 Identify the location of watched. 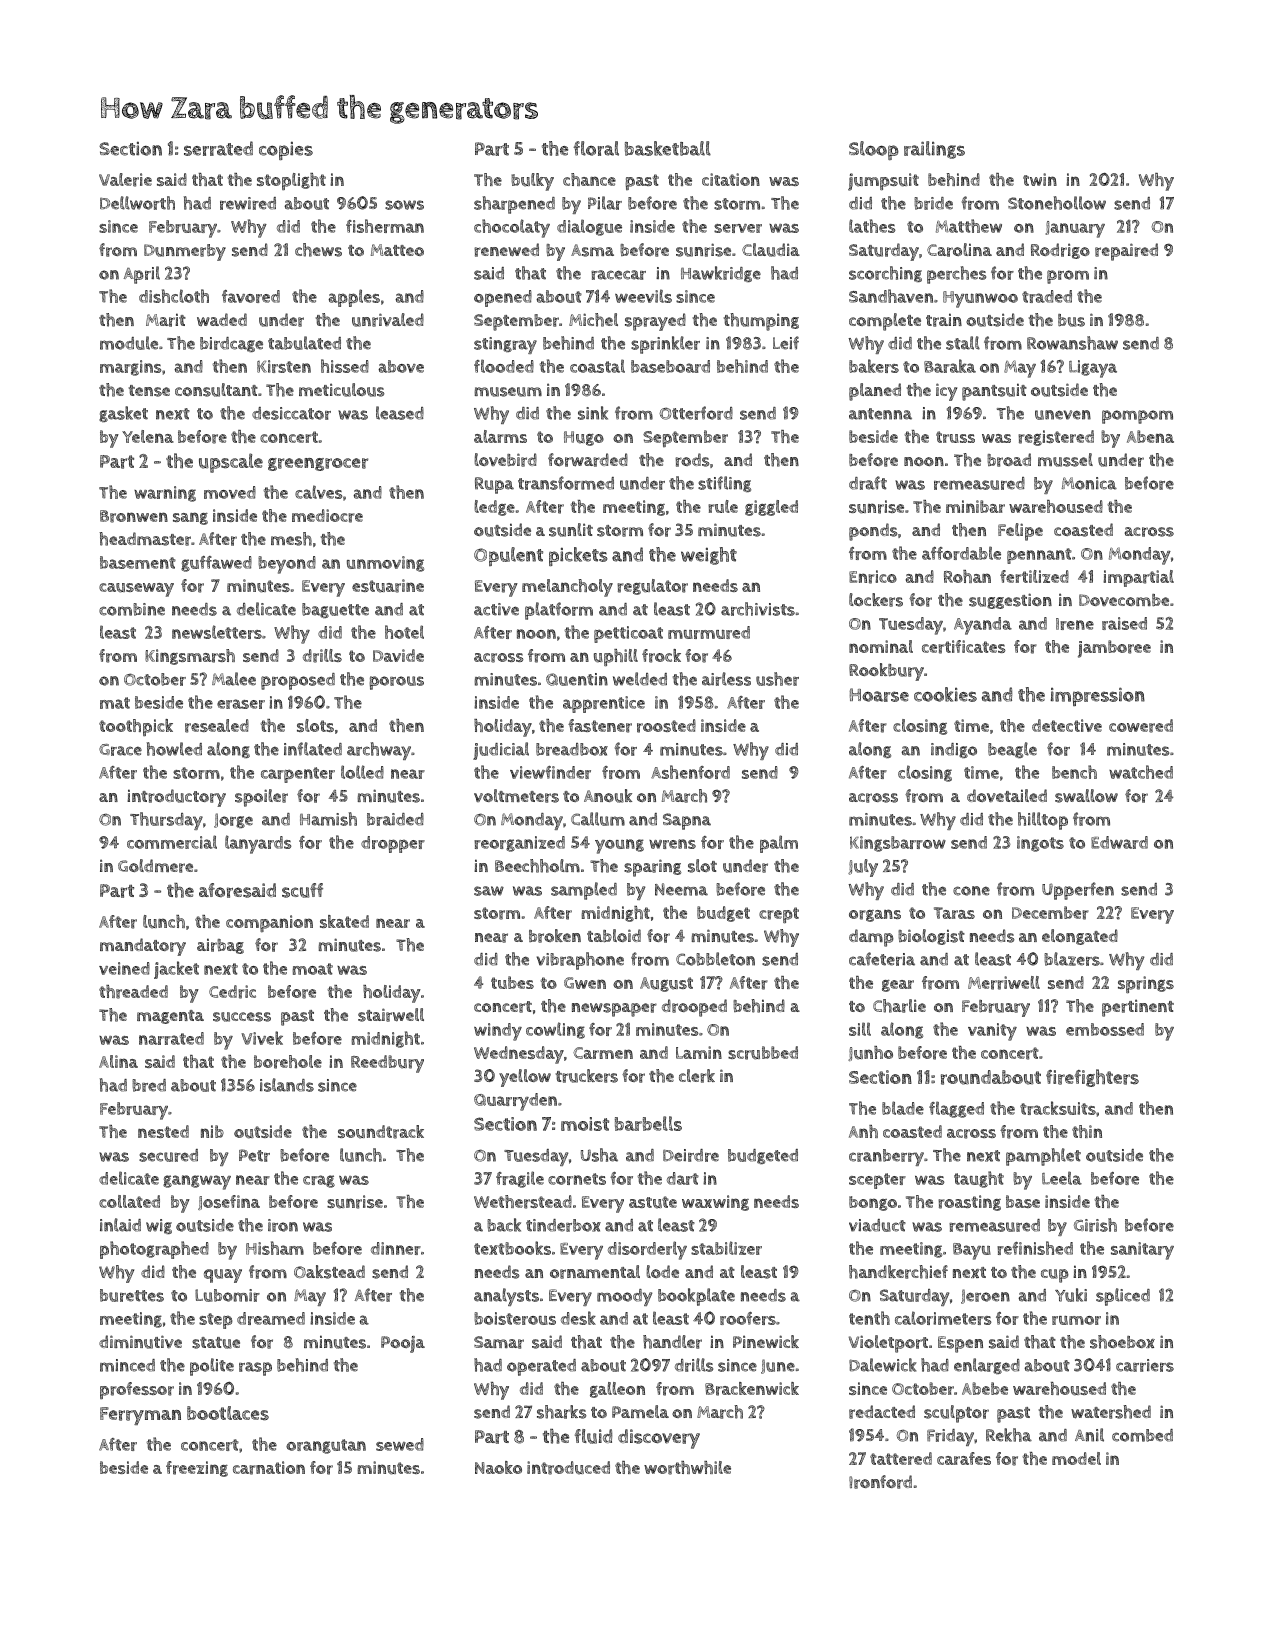
(1141, 772).
